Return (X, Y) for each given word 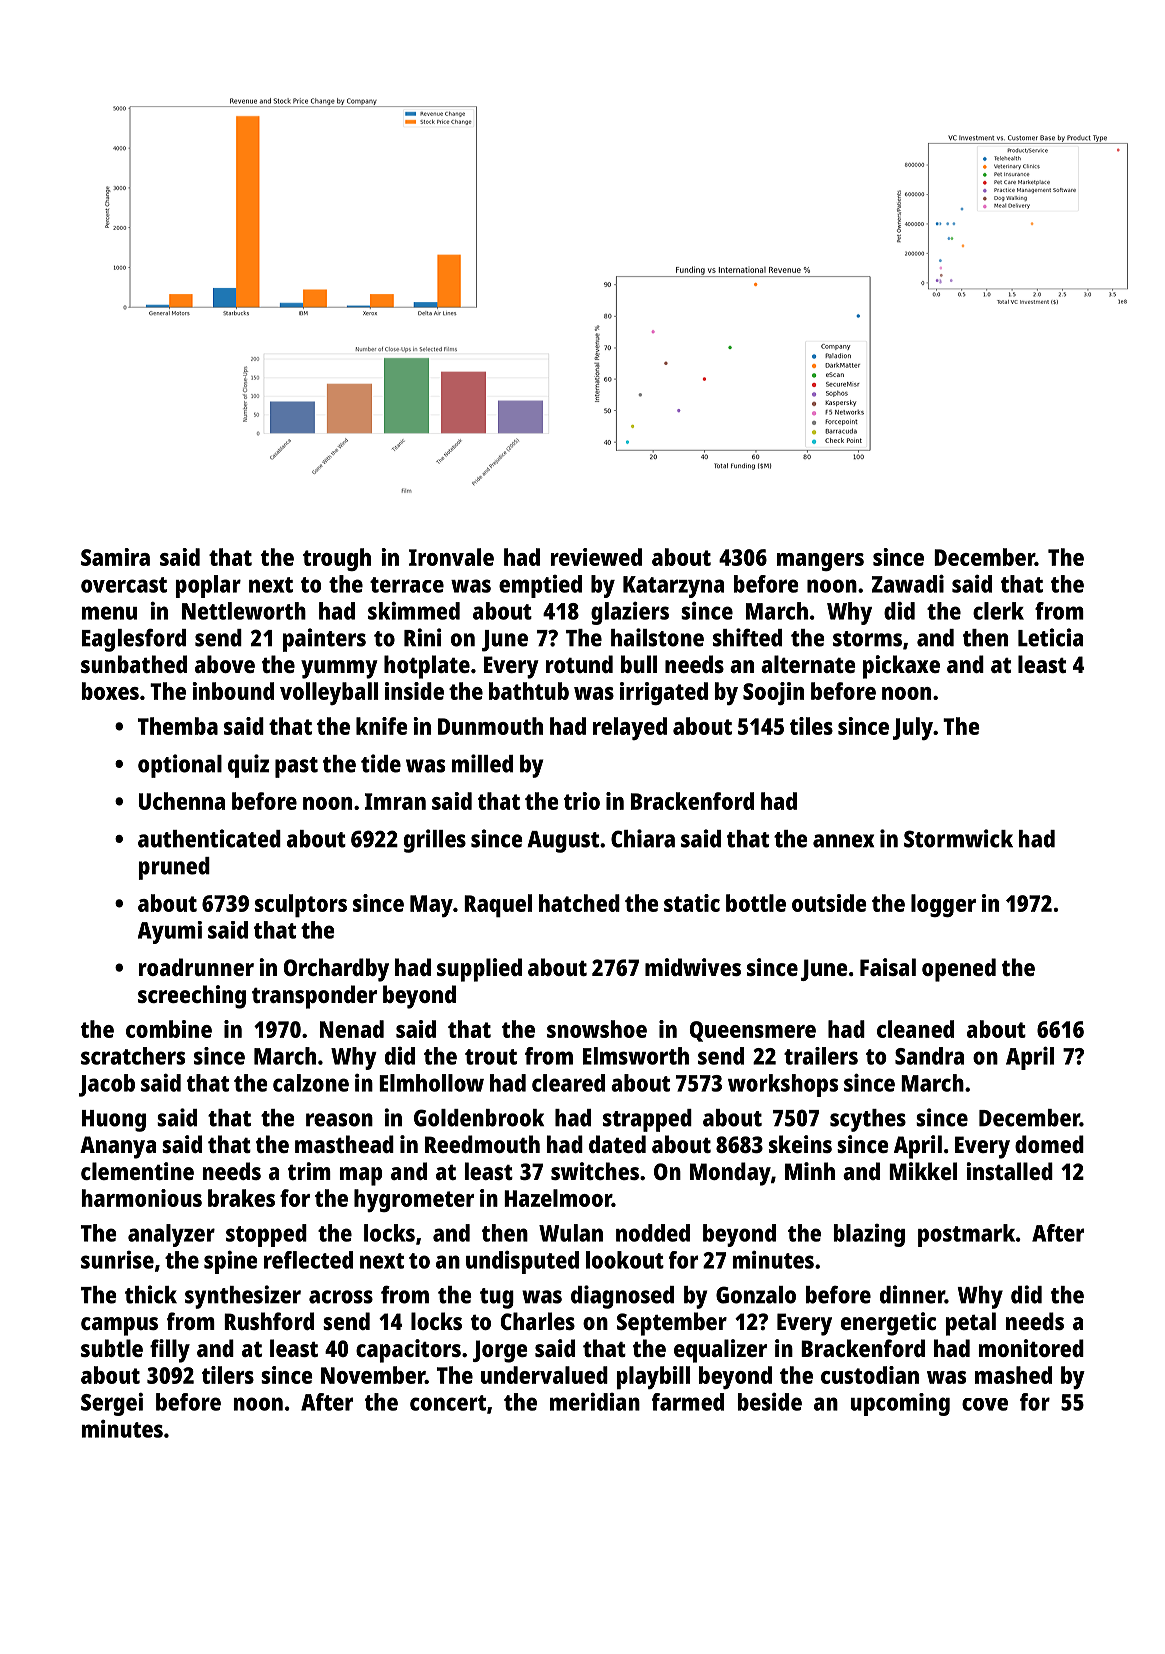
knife (382, 726)
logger (943, 905)
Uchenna (182, 801)
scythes (868, 1120)
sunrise (117, 1260)
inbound (233, 691)
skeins (800, 1144)
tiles (811, 726)
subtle (112, 1348)
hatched (579, 903)
